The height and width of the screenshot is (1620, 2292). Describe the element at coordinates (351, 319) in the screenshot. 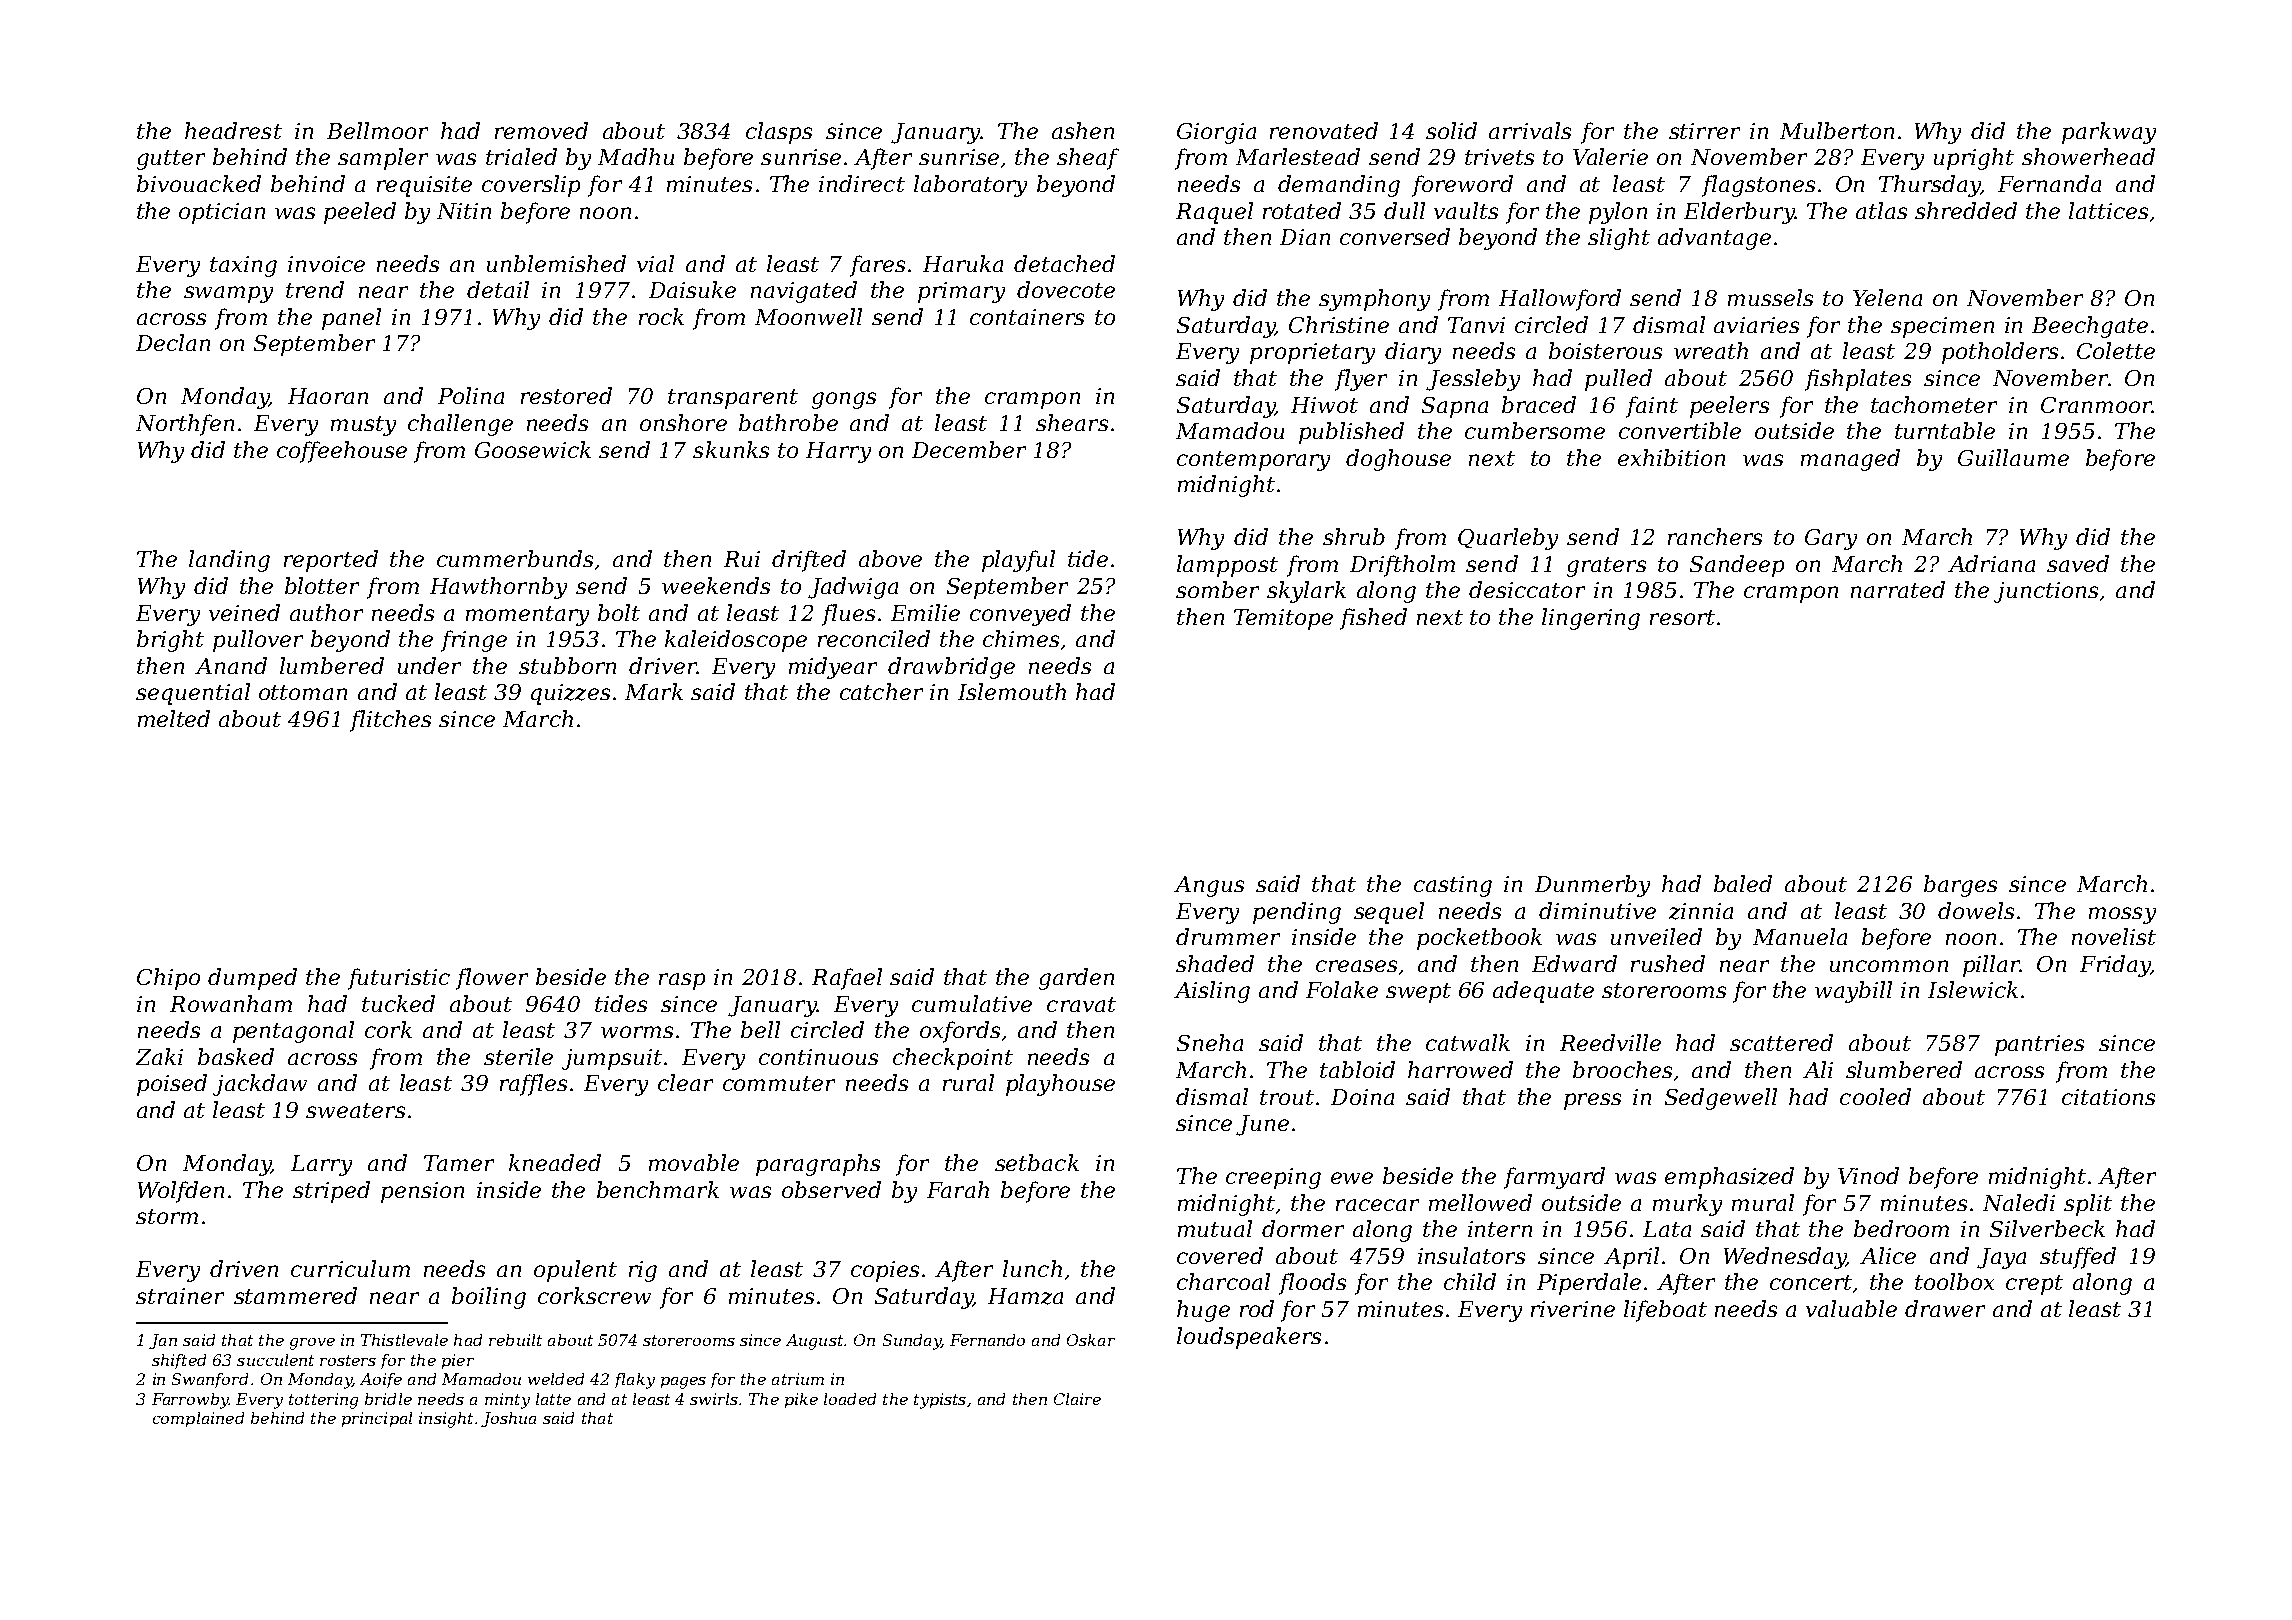

I see `panel` at that location.
